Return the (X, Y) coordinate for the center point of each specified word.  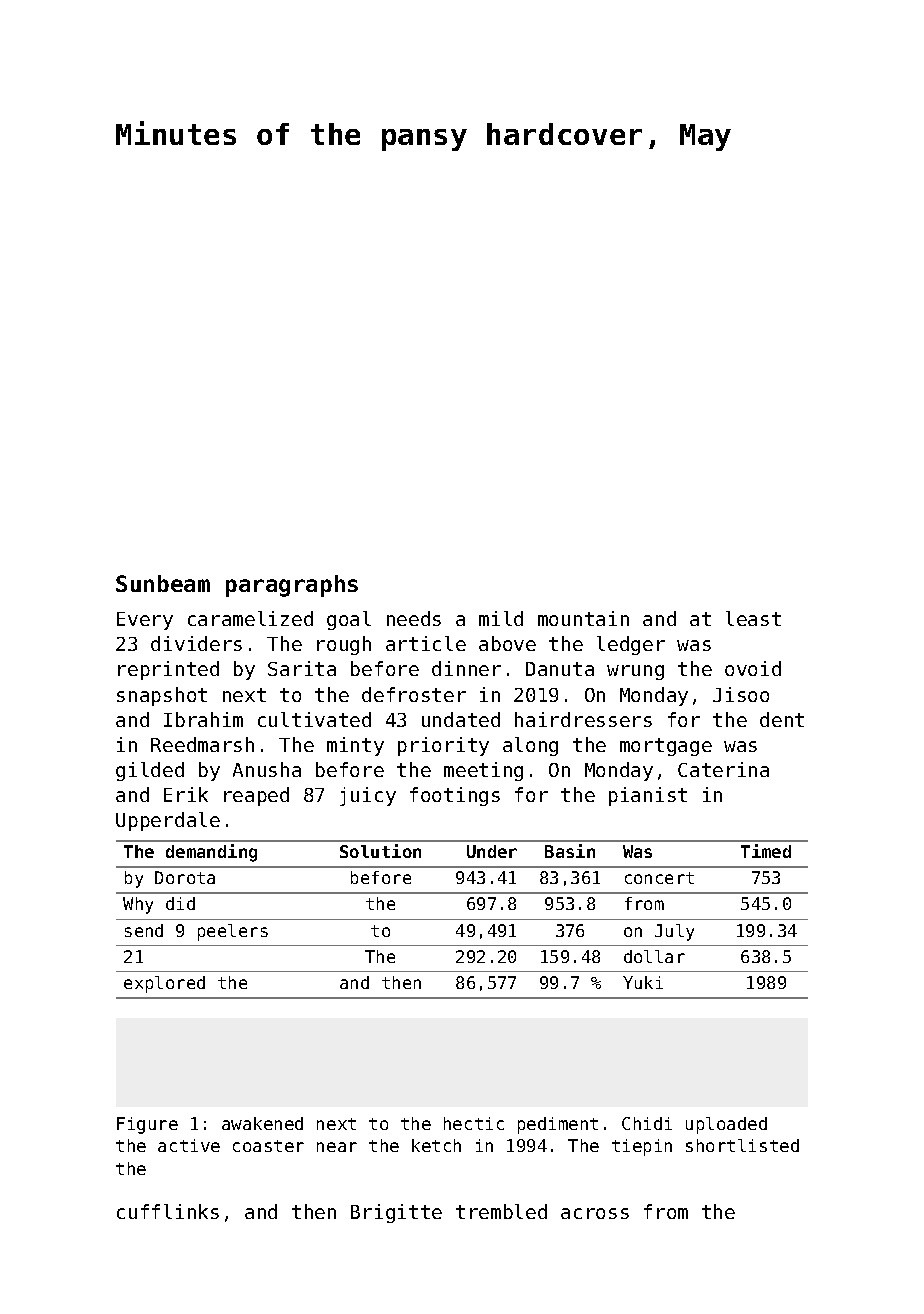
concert (659, 878)
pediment (558, 1125)
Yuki (643, 982)
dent (782, 719)
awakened (262, 1123)
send (144, 930)
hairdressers (583, 719)
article (426, 643)
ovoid (753, 668)
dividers (196, 643)
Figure (147, 1125)
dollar (654, 956)
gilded (150, 771)
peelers (233, 932)
